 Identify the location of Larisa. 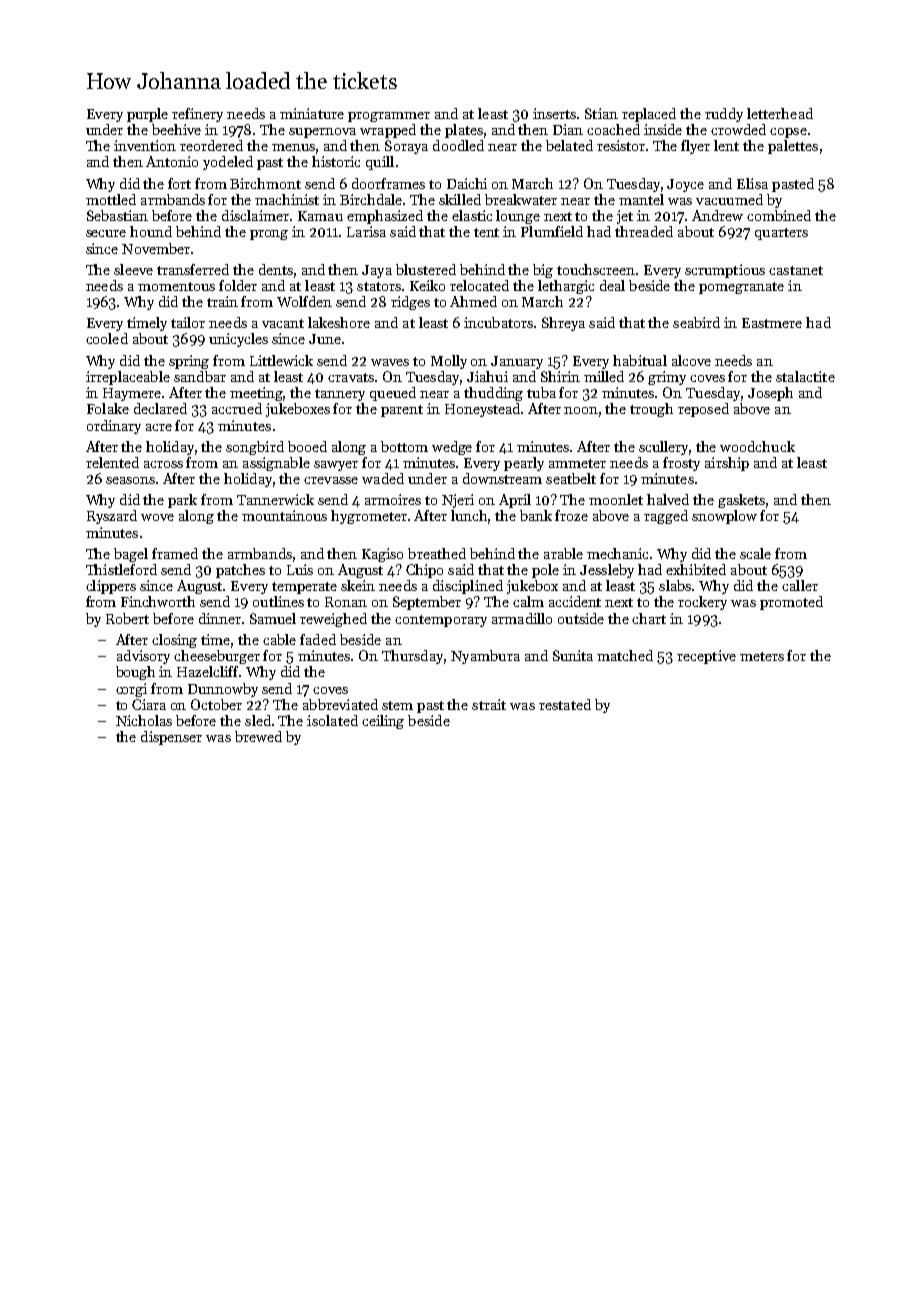
(366, 231).
